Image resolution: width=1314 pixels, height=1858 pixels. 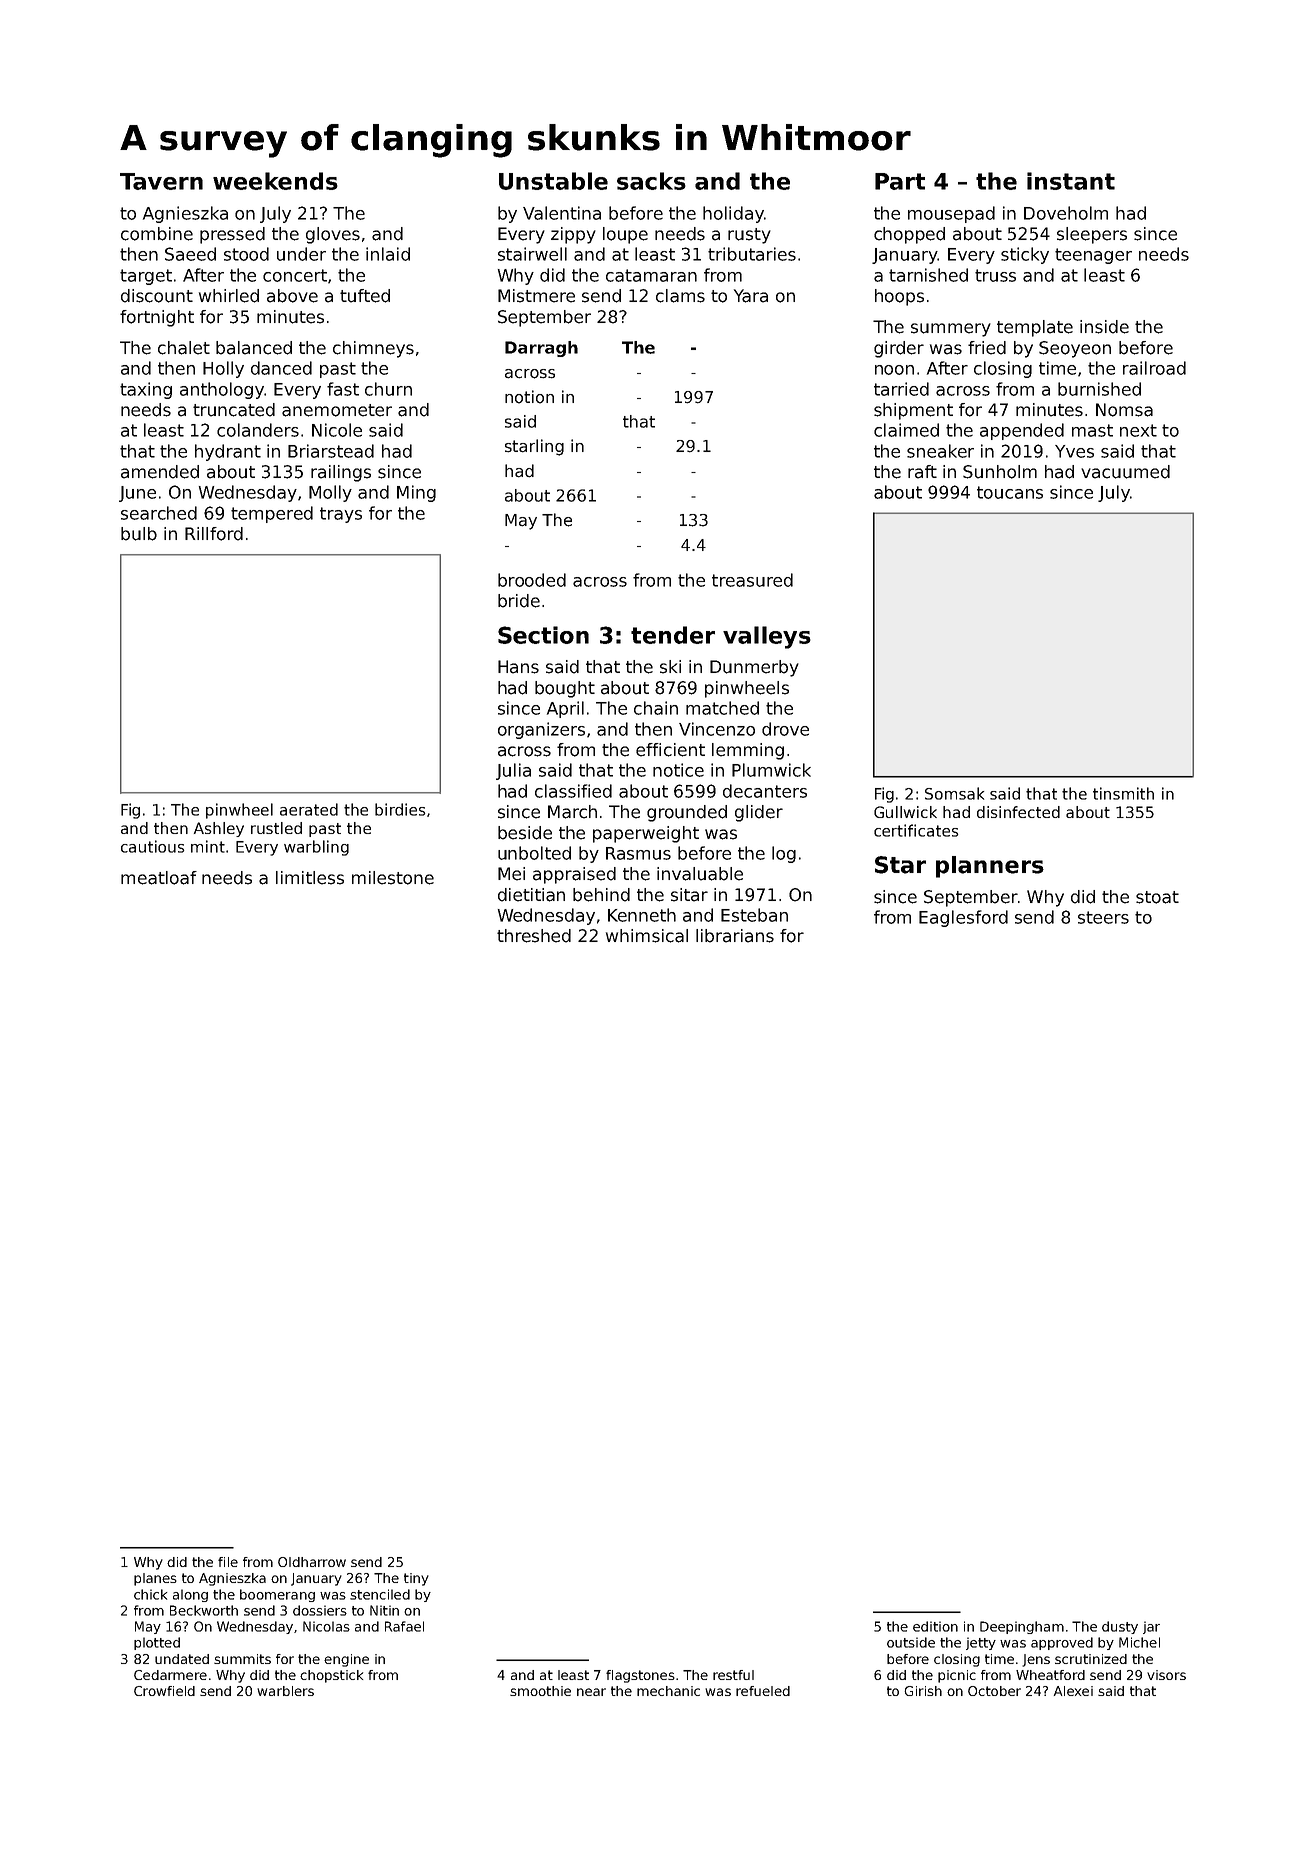 I want to click on tinsmith, so click(x=1123, y=793).
